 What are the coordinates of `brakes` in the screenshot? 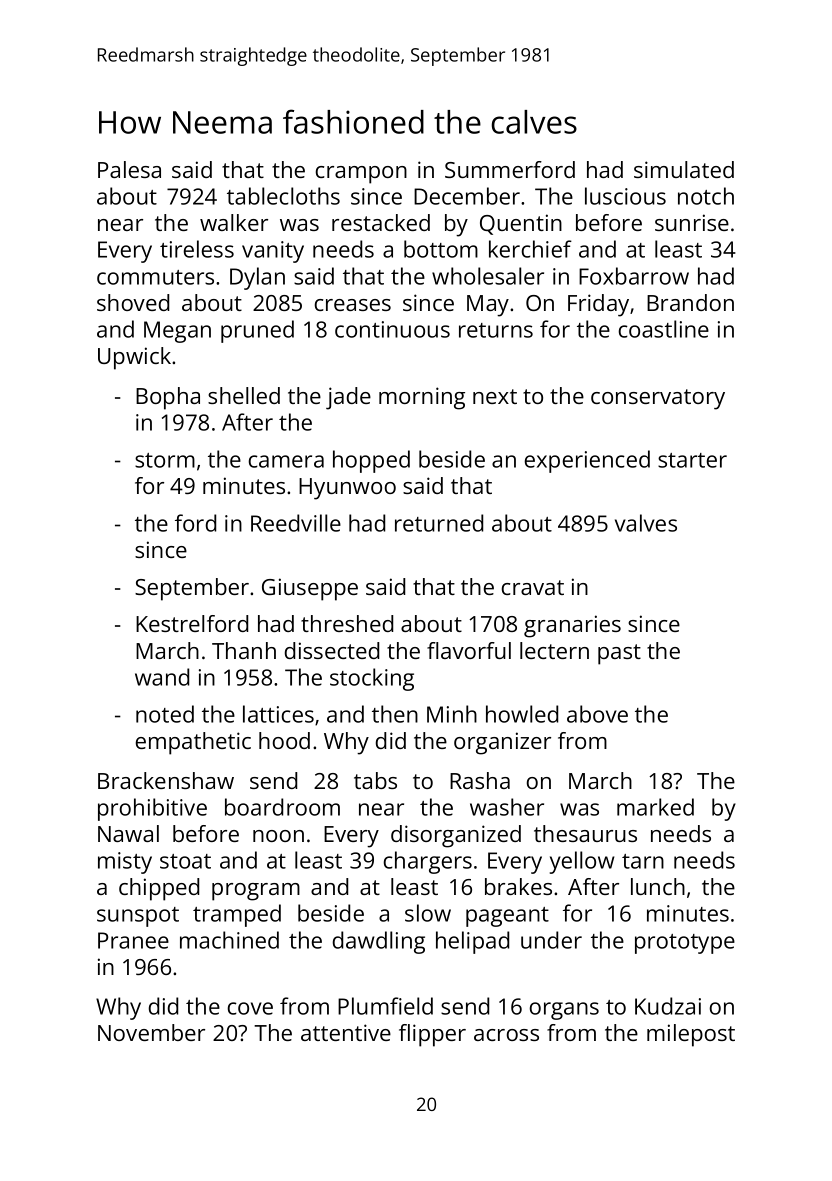 It's located at (518, 886).
